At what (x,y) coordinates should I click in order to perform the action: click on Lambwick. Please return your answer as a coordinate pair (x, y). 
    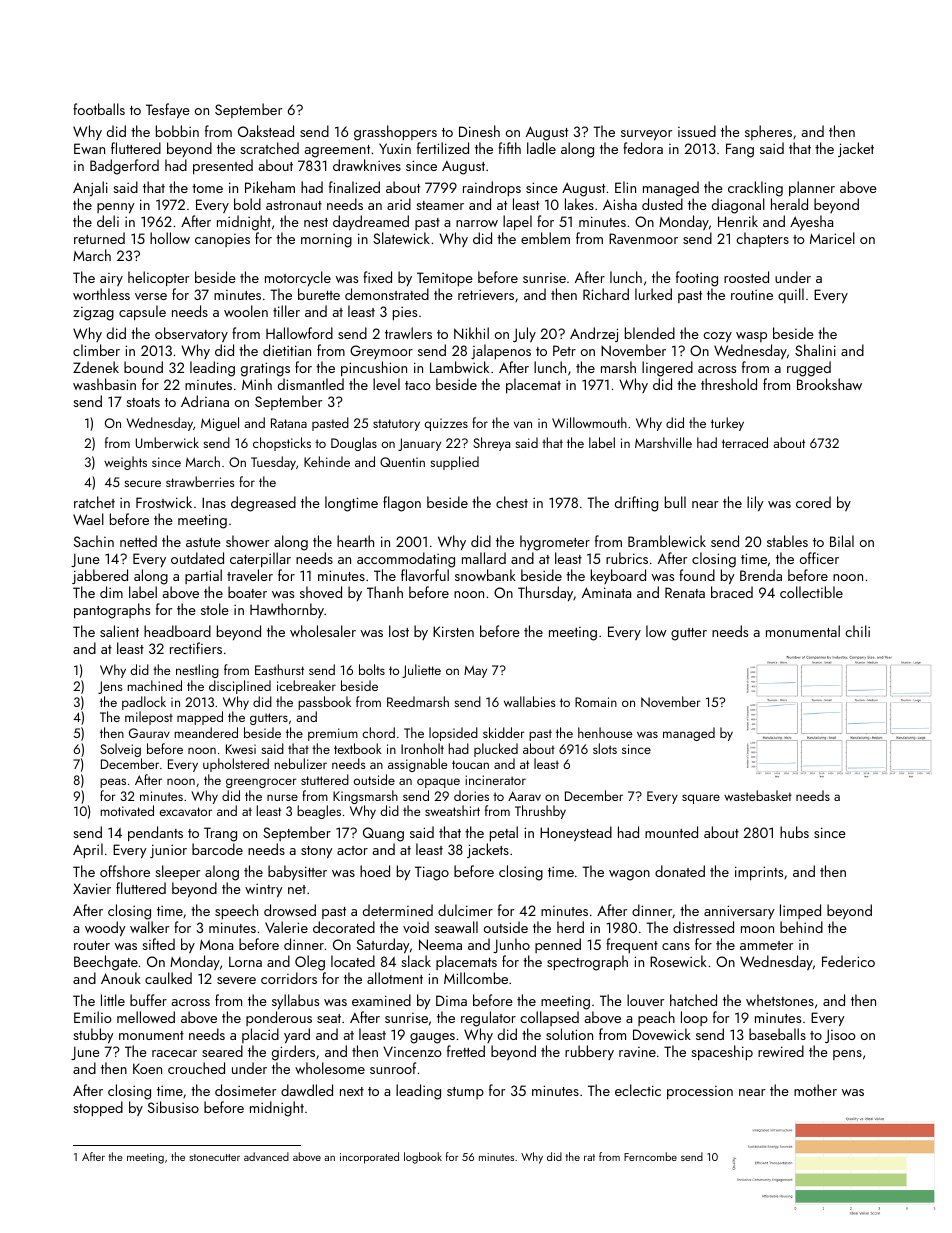
    Looking at the image, I should click on (459, 367).
